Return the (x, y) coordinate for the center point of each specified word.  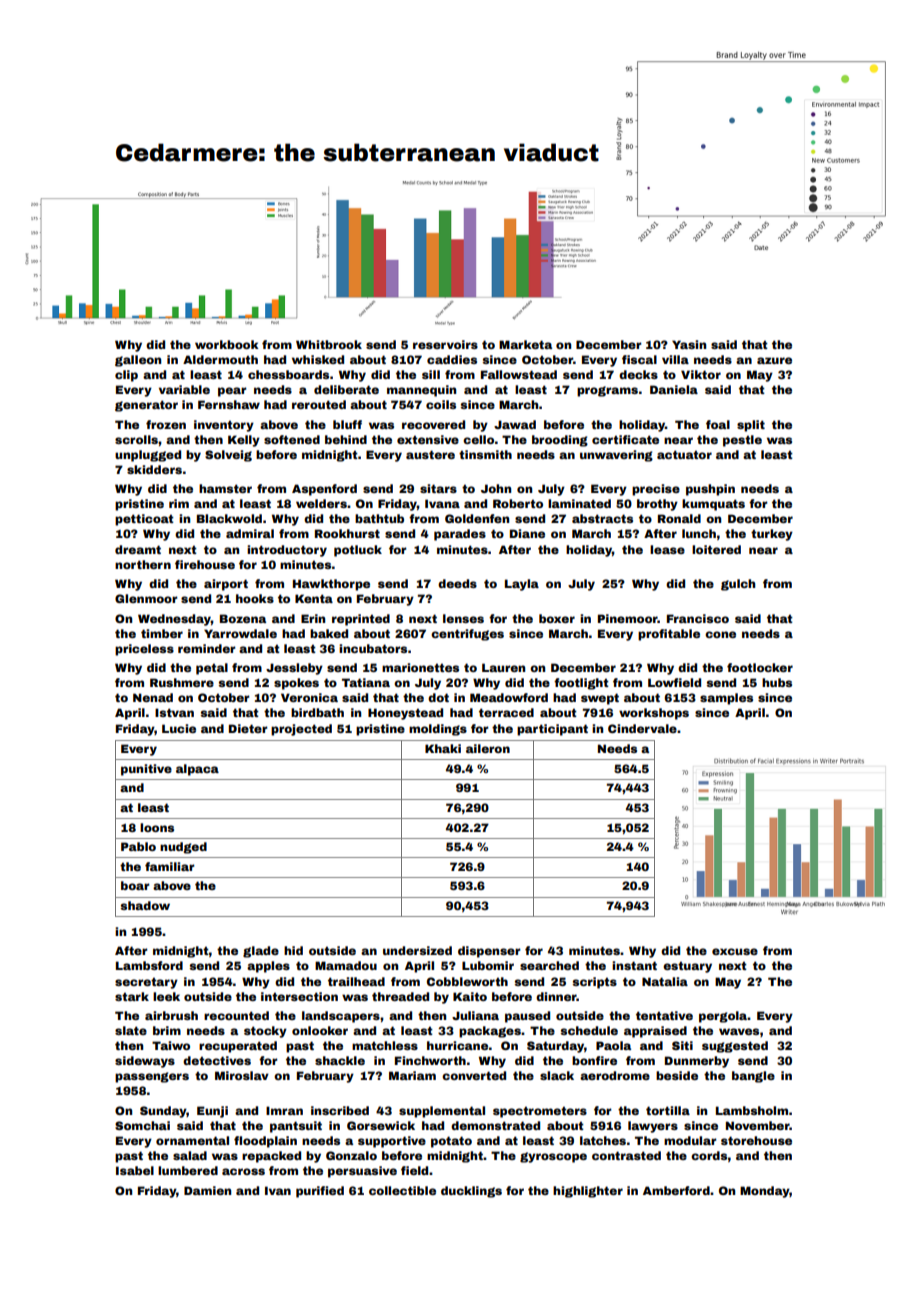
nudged (183, 848)
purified (320, 1192)
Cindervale (642, 728)
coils (441, 404)
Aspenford (324, 490)
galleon (138, 361)
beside (677, 1075)
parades (460, 535)
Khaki (443, 748)
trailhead (356, 981)
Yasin (689, 344)
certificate (625, 439)
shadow (145, 905)
